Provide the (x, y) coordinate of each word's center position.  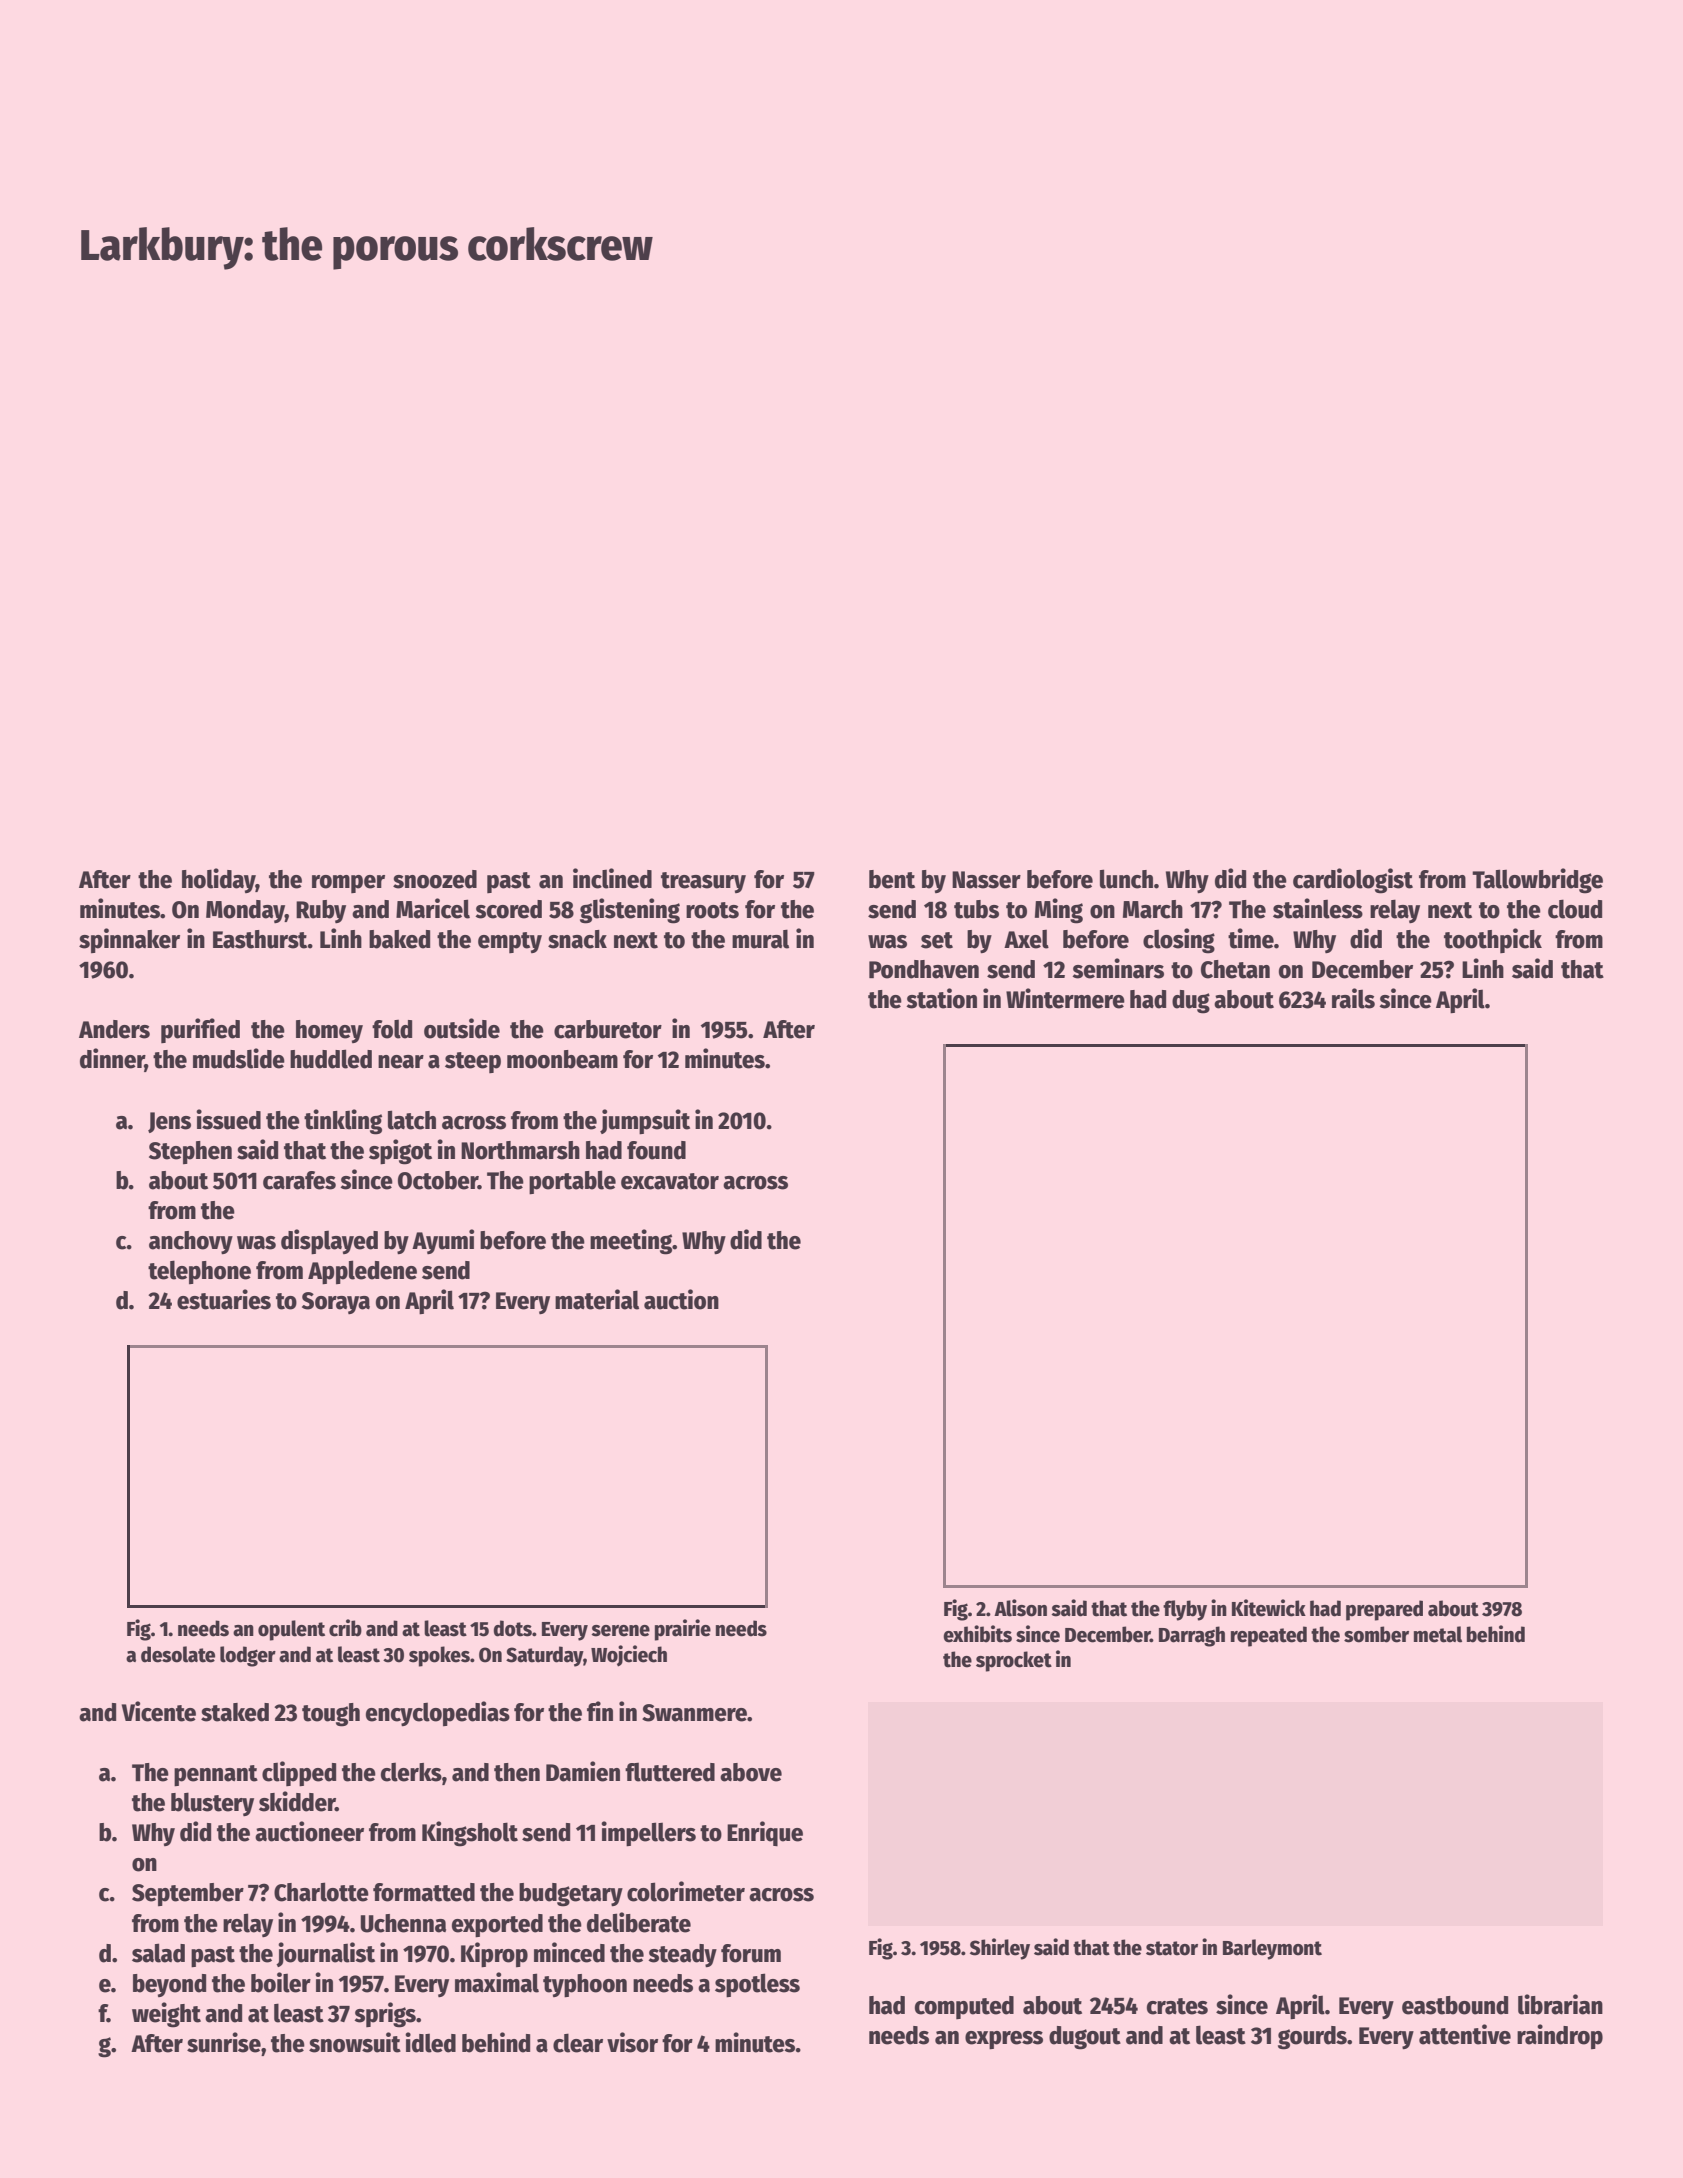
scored (508, 909)
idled (430, 2042)
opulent (291, 1630)
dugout (1085, 2038)
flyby (1185, 1610)
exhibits (977, 1634)
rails (1353, 998)
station (941, 998)
